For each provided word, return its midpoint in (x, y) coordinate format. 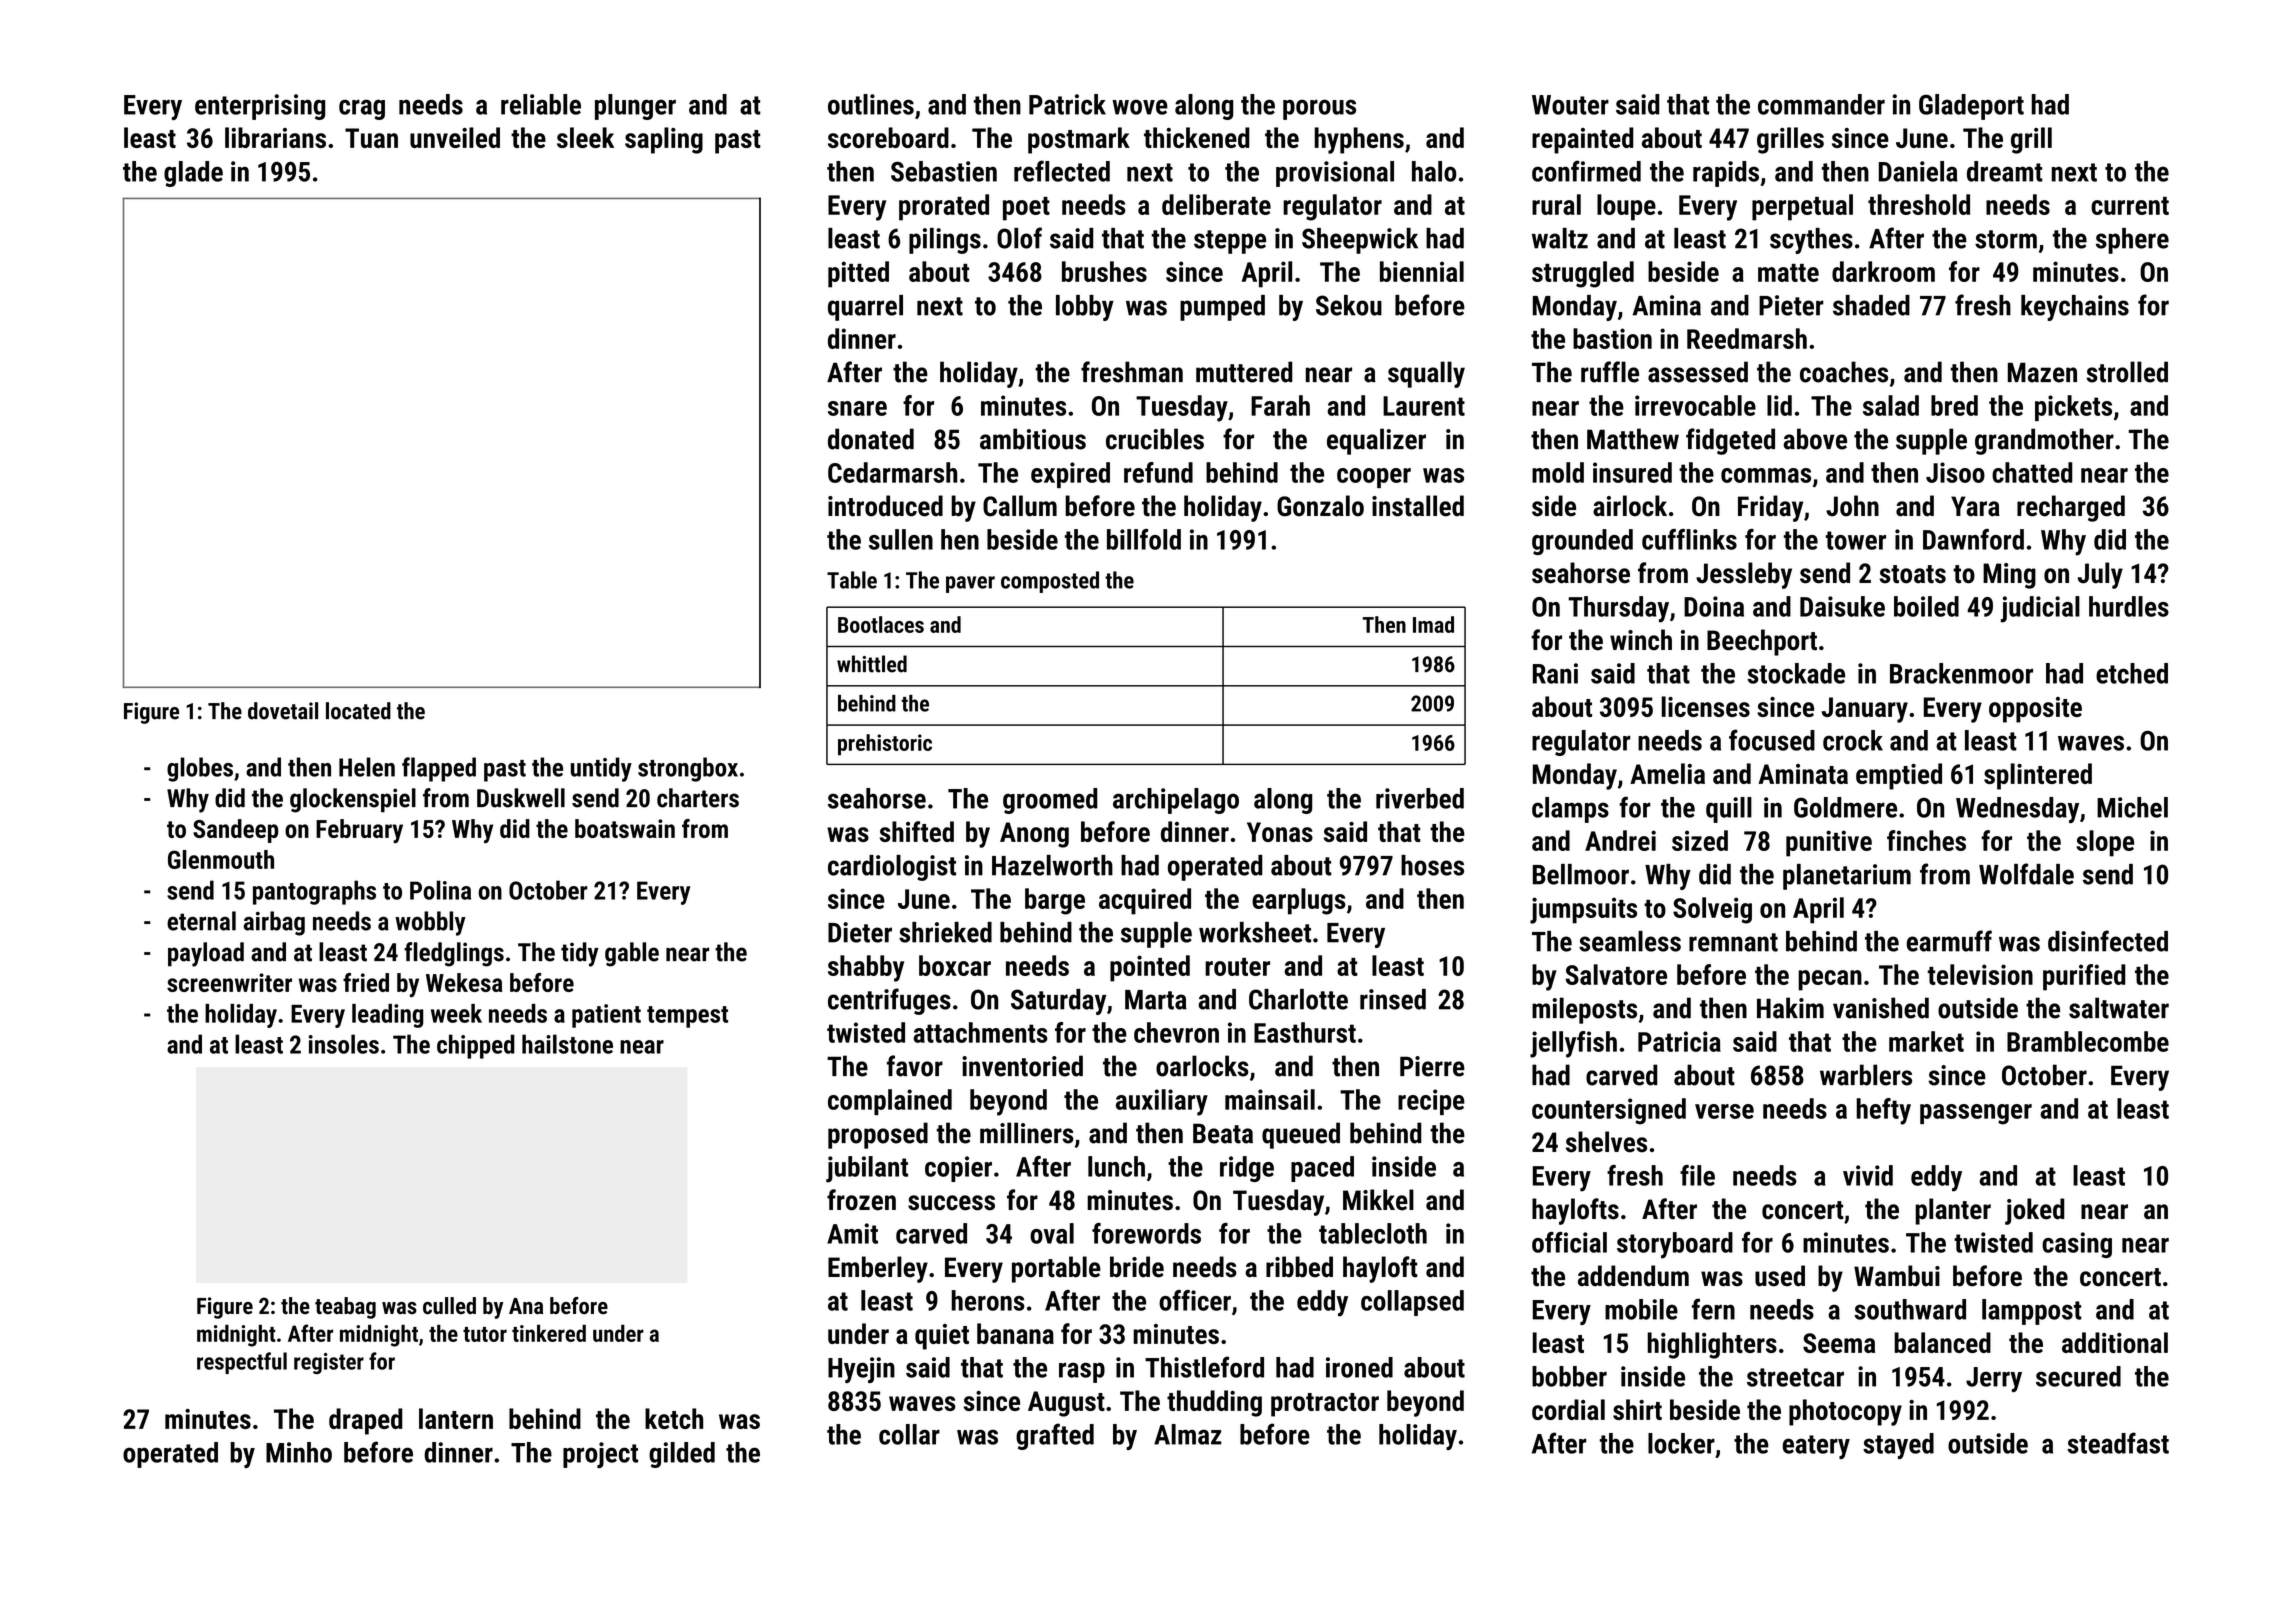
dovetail (283, 711)
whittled (872, 664)
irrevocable (1695, 405)
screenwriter (229, 982)
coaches (1844, 372)
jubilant (867, 1169)
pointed (1150, 968)
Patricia (1679, 1041)
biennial (1422, 271)
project (600, 1455)
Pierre (1432, 1066)
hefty (1883, 1111)
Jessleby (1744, 575)
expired (1070, 475)
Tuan (371, 138)
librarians (275, 137)
